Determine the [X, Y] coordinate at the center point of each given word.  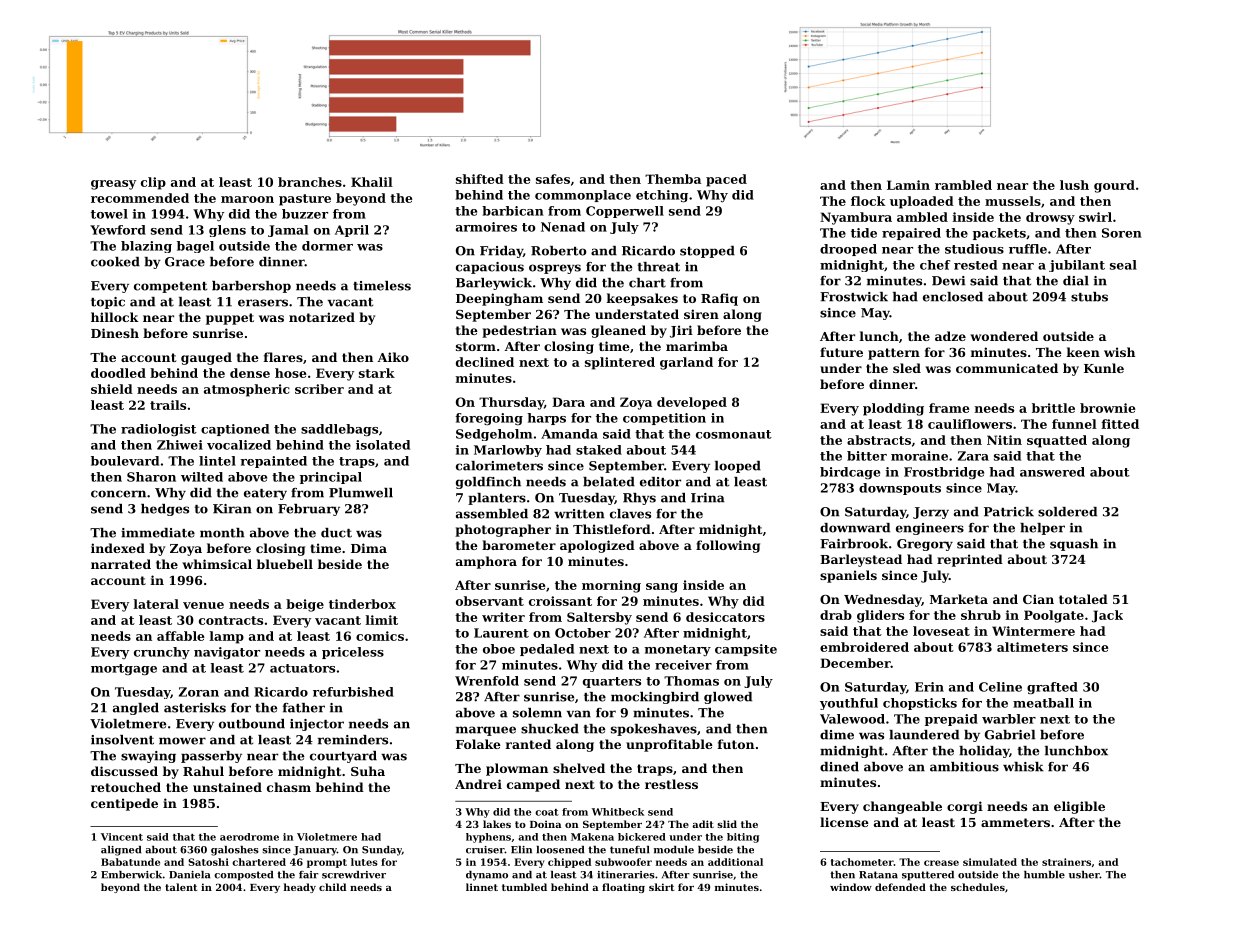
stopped [707, 252]
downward [855, 528]
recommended [140, 198]
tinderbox [362, 604]
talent [181, 887]
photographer [503, 530]
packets [999, 234]
